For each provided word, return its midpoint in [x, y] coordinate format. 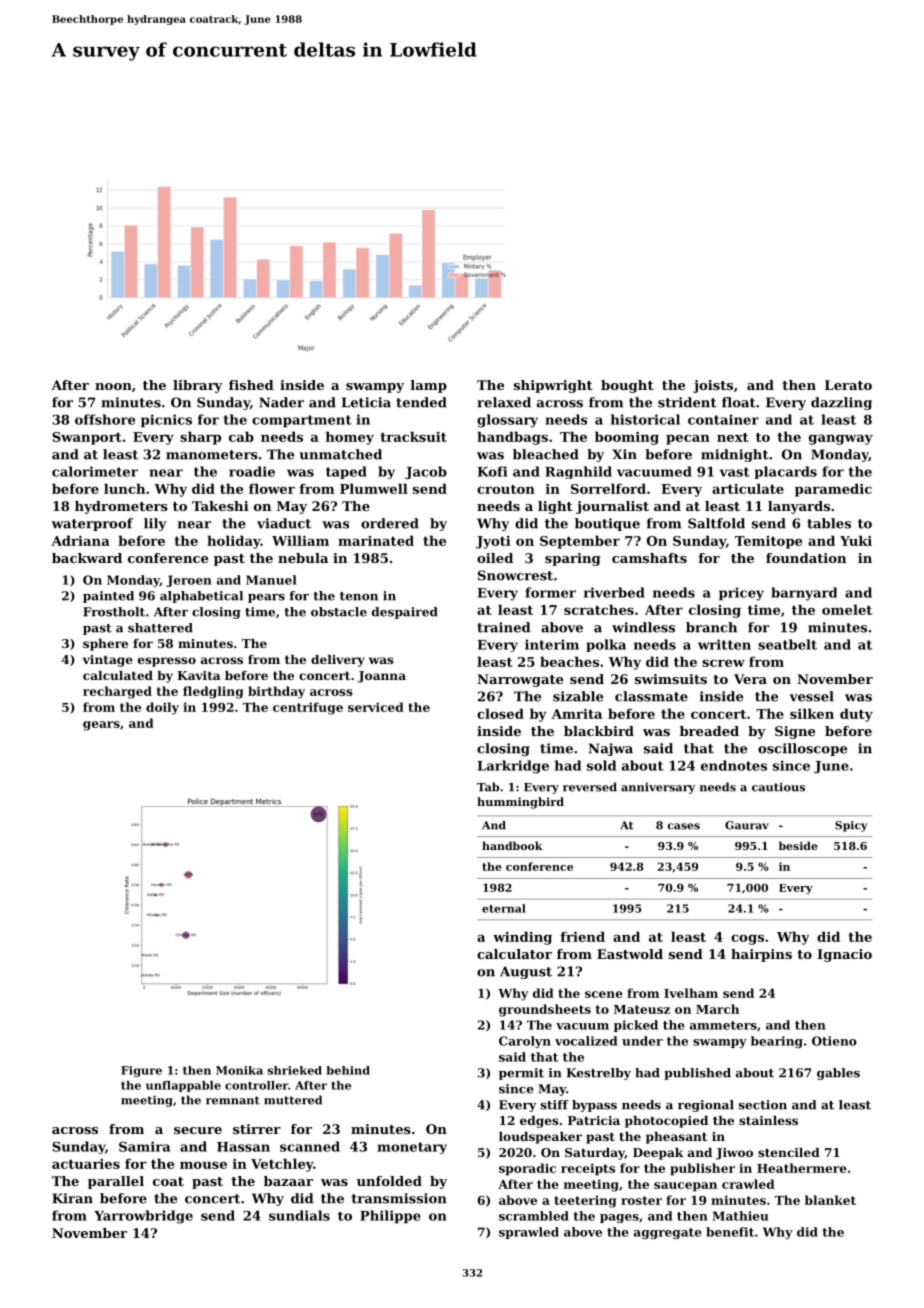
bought [627, 386]
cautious [778, 787]
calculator [514, 954]
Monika [239, 1070]
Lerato [848, 385]
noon [113, 386]
